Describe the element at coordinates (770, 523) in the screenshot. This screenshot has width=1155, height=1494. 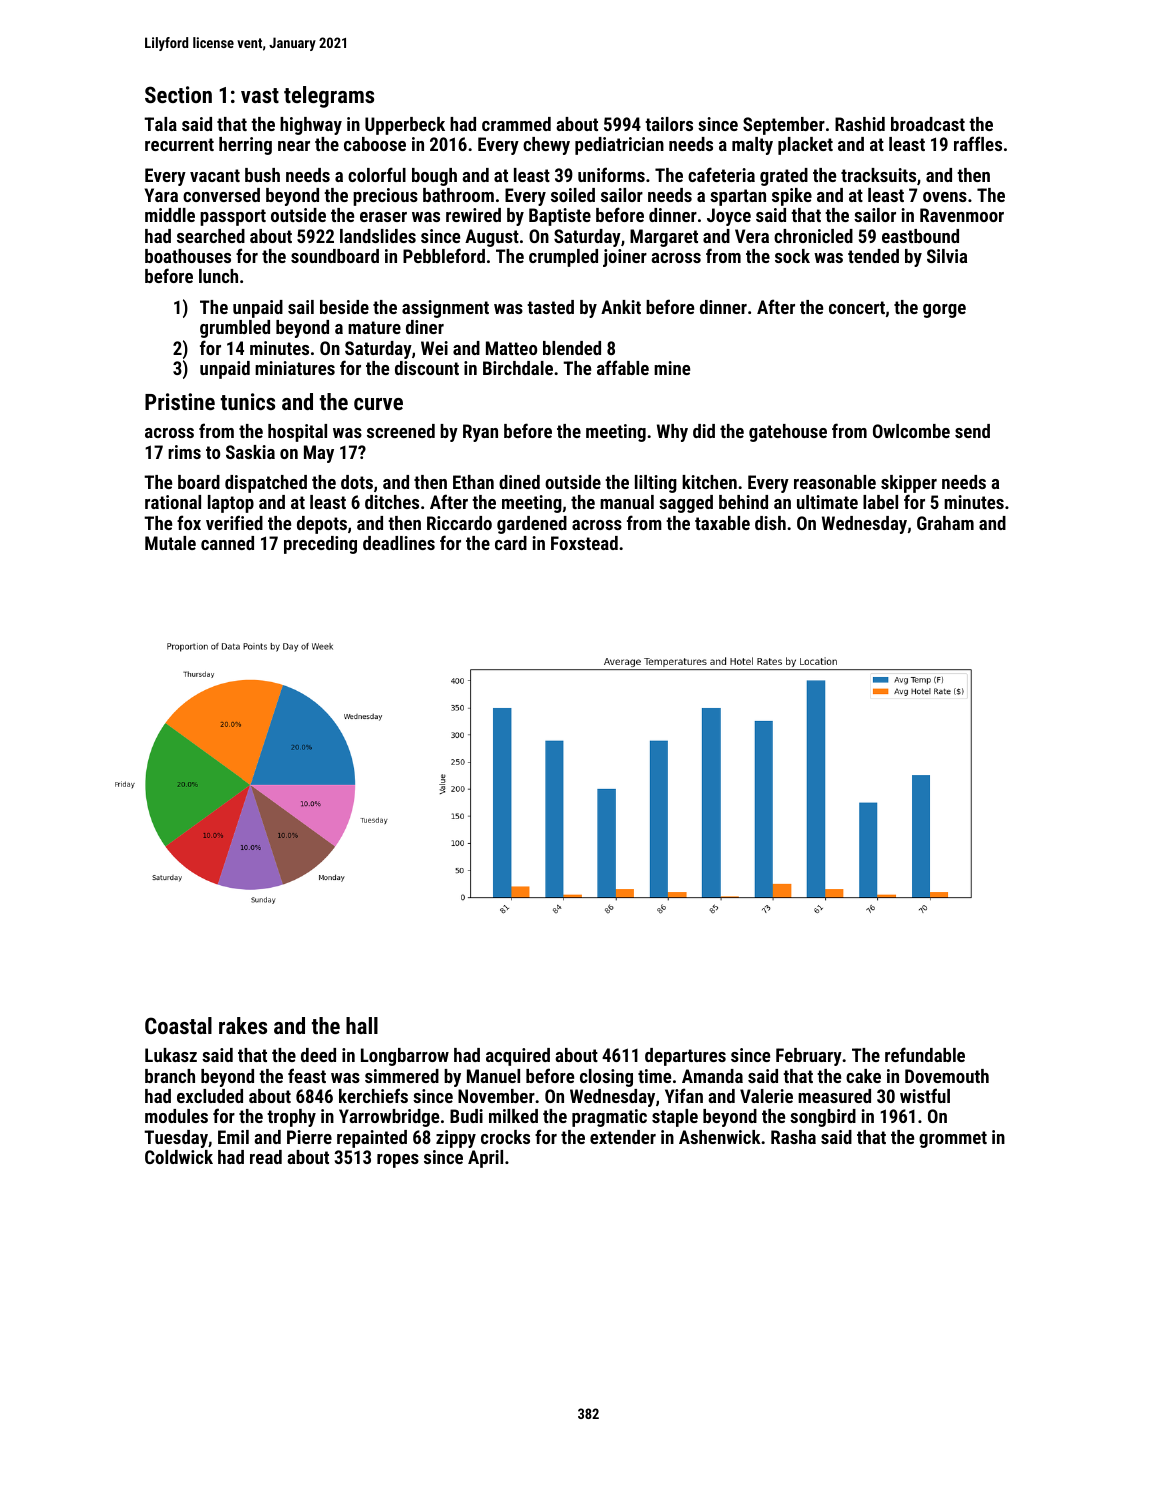
I see `dish` at that location.
